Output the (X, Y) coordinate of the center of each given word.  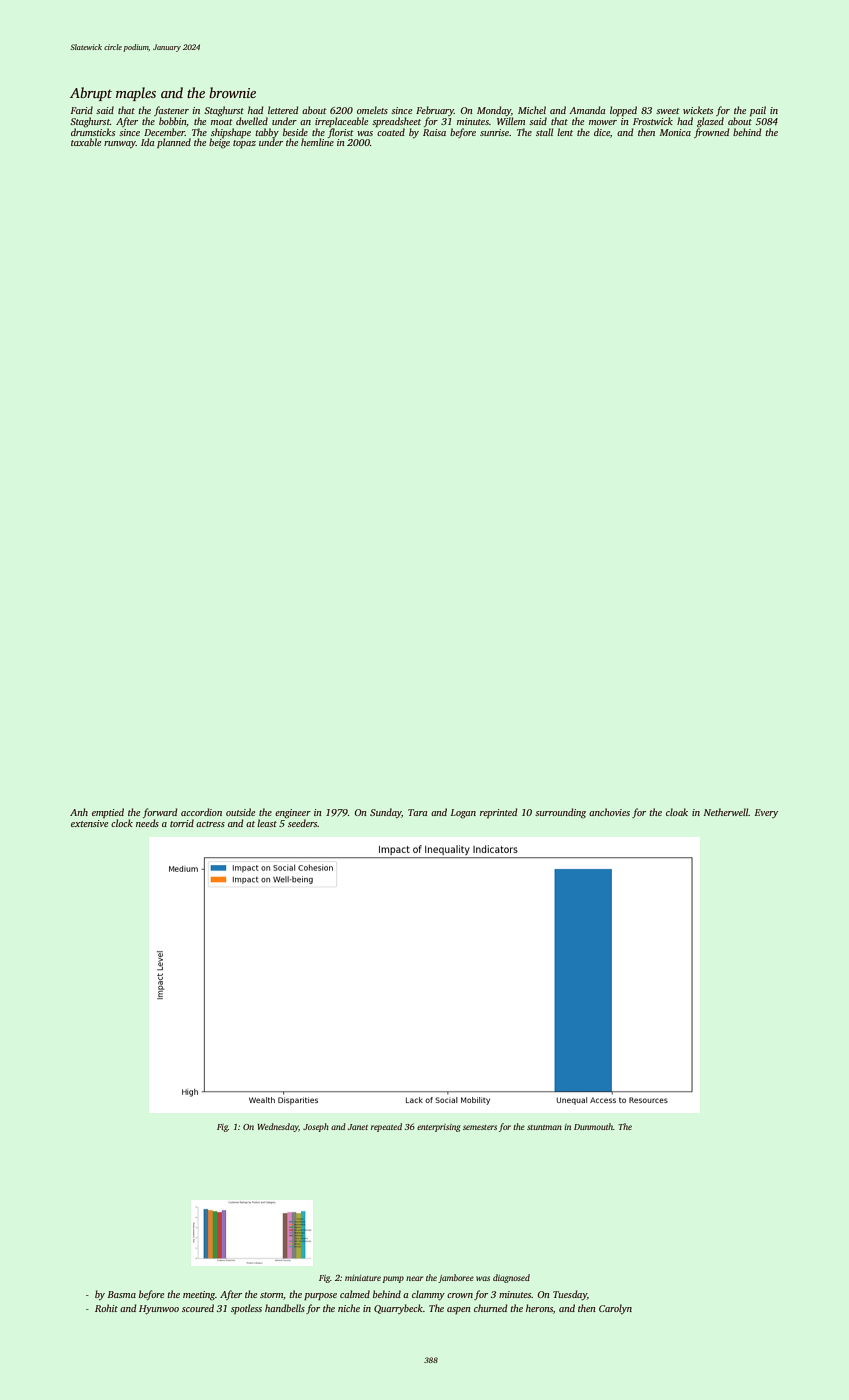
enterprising (438, 1128)
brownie (232, 92)
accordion (201, 812)
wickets (698, 110)
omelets (372, 110)
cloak (677, 812)
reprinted (498, 813)
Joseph (316, 1127)
